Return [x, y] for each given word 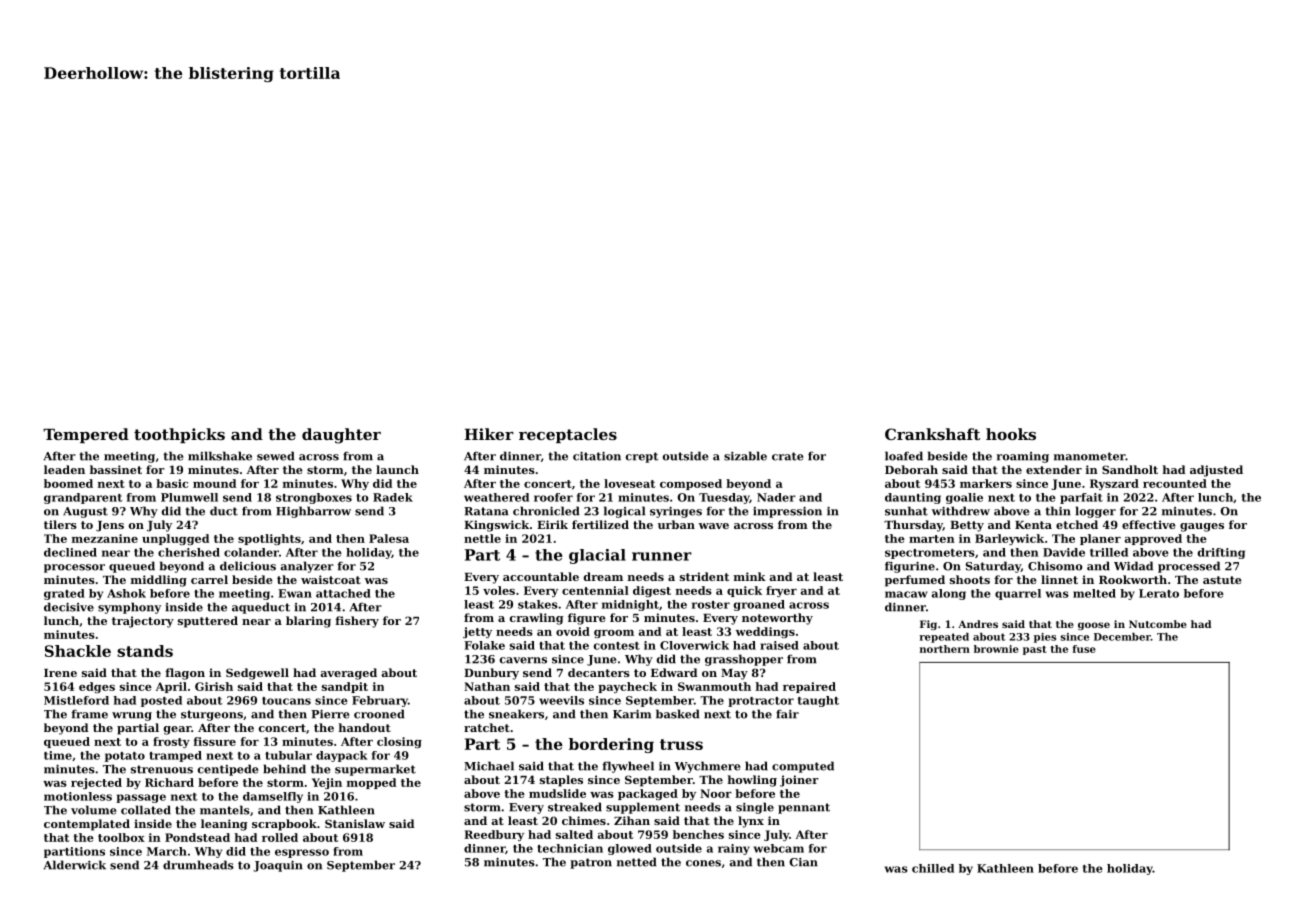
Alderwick [74, 865]
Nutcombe [1158, 624]
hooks [1011, 434]
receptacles [568, 435]
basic [172, 483]
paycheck [627, 687]
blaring [308, 622]
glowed [630, 849]
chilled [933, 868]
